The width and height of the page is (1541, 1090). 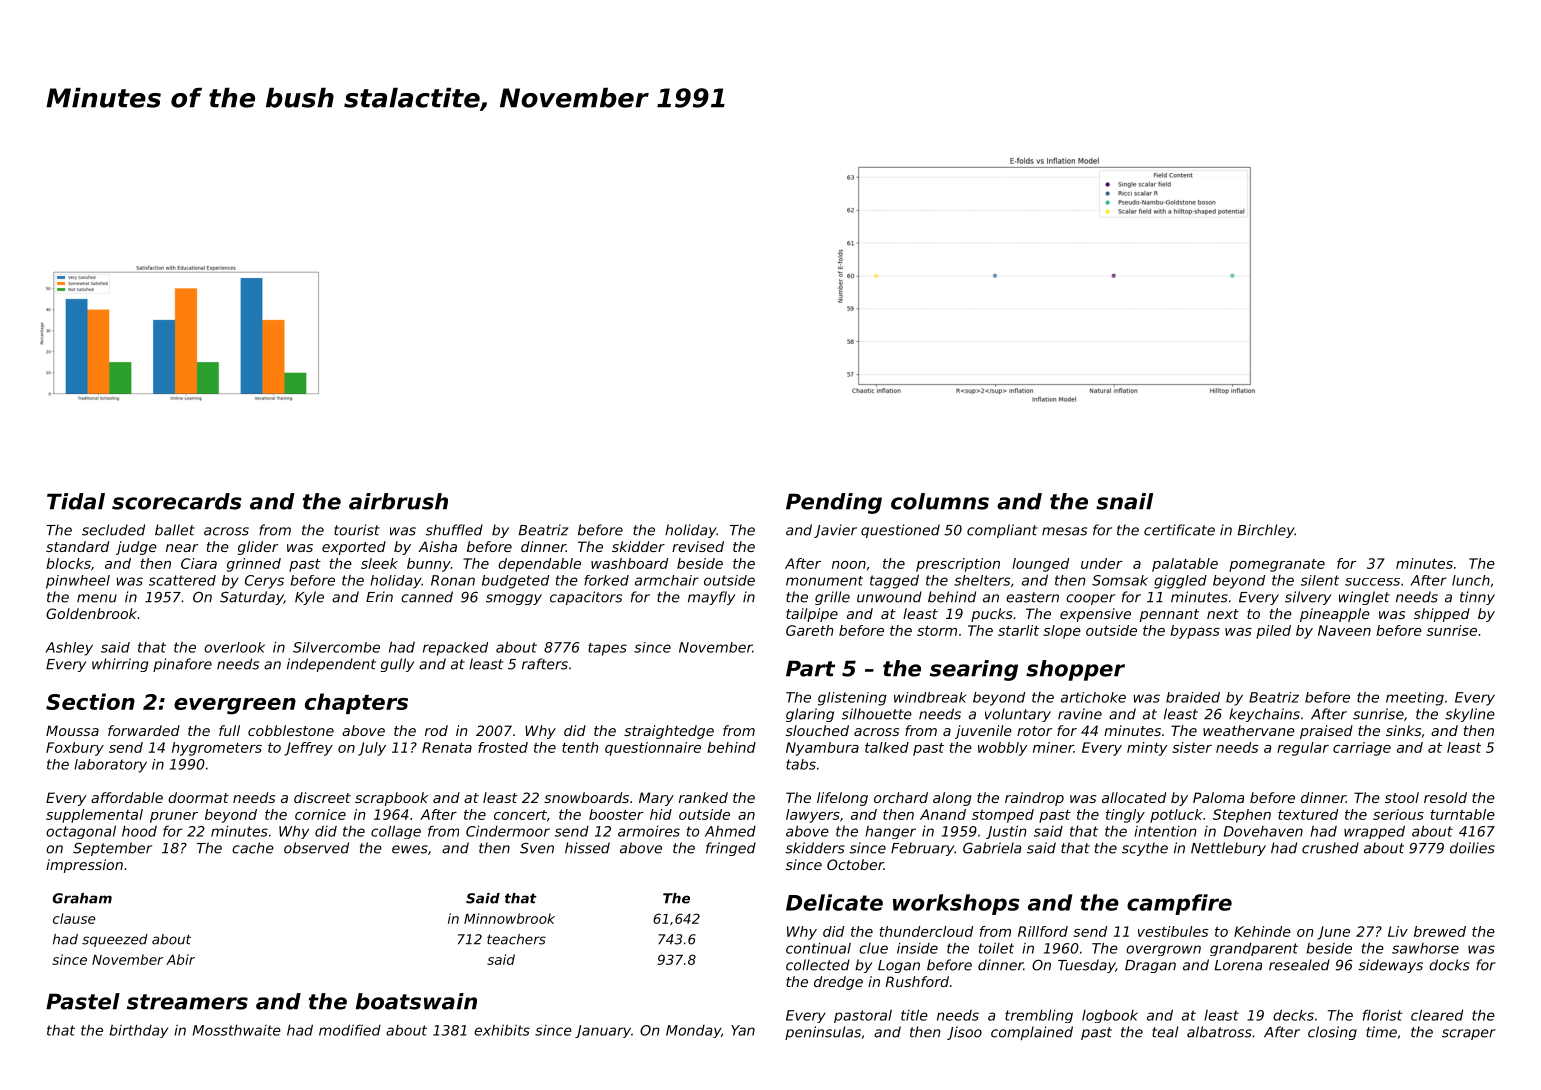 I want to click on Yan, so click(x=743, y=1030).
